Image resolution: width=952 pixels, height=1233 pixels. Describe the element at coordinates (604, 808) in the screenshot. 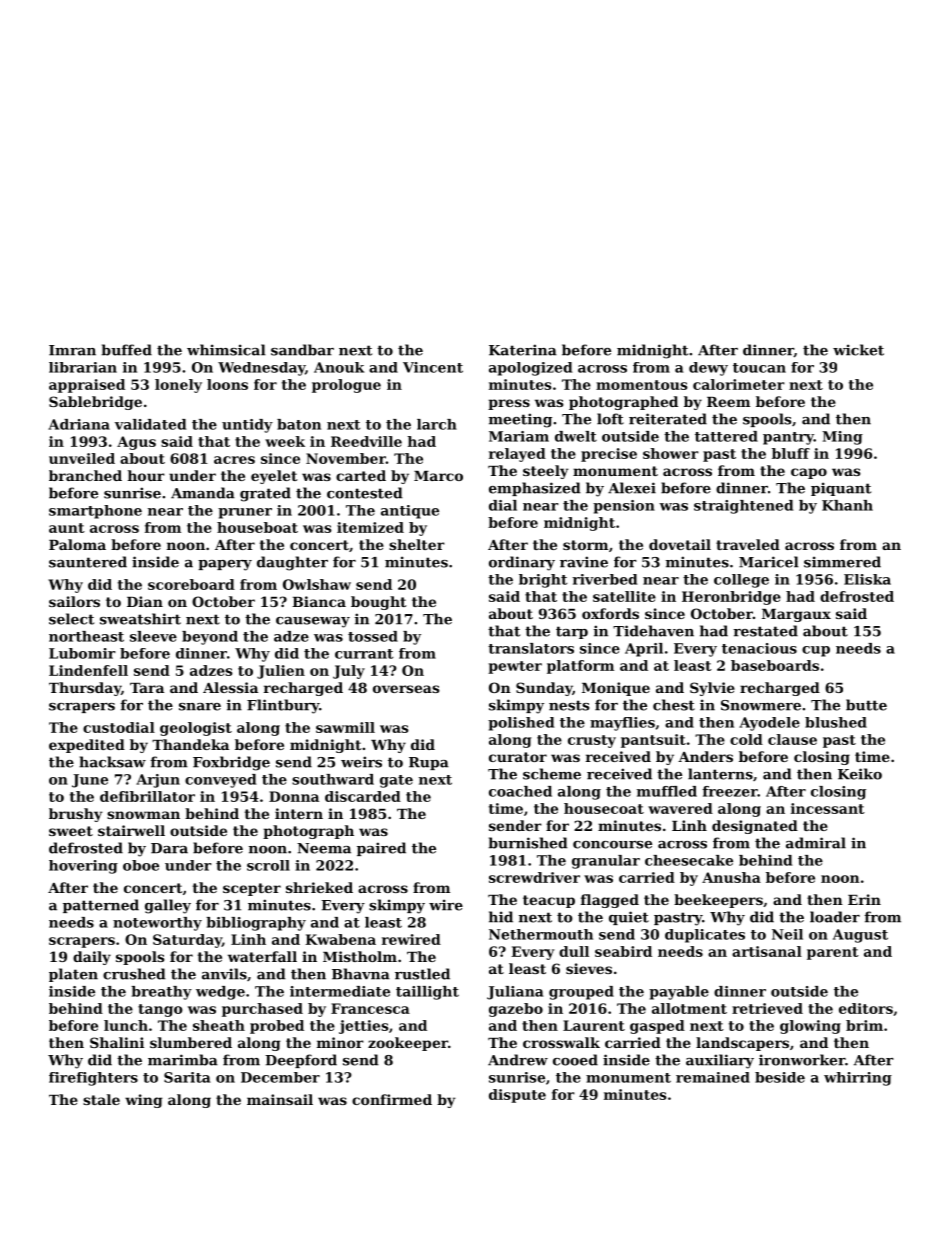

I see `housecoat` at that location.
